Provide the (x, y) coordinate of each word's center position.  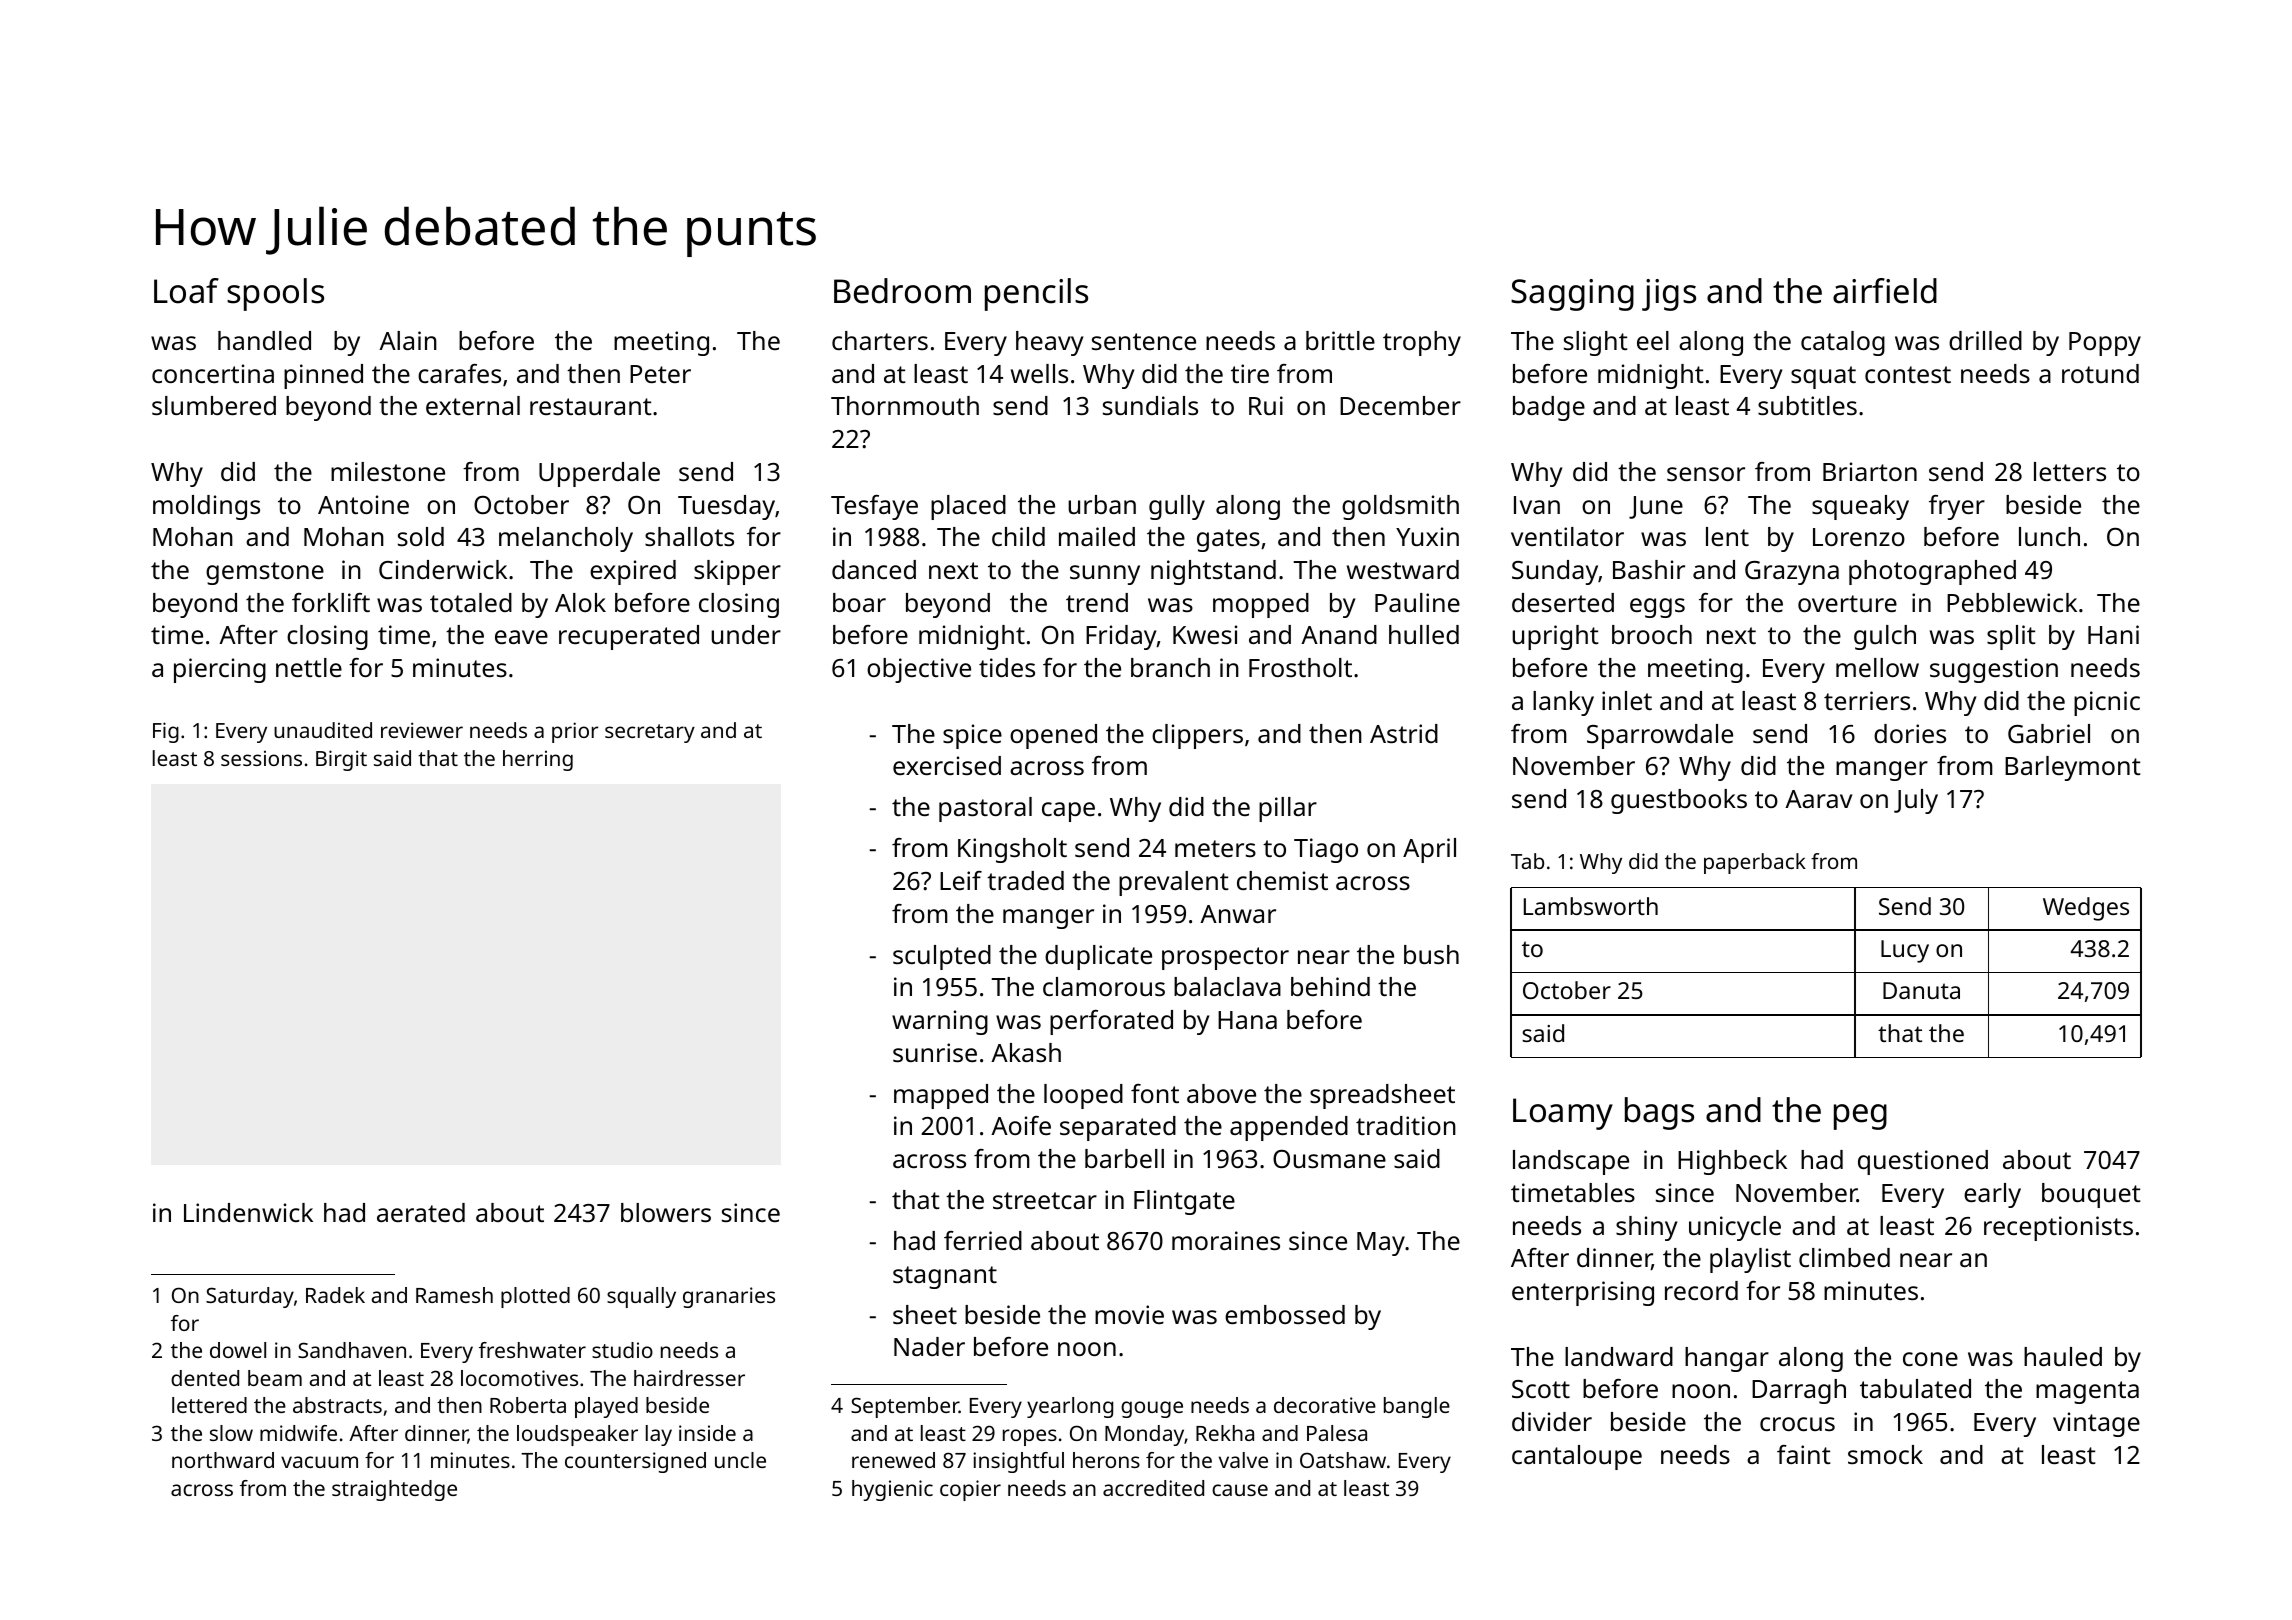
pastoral (985, 809)
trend (1097, 602)
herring (538, 760)
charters (880, 340)
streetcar (1045, 1200)
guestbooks (1679, 801)
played (606, 1407)
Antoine (363, 504)
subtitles (1807, 405)
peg (1860, 1117)
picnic (2107, 703)
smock (1885, 1454)
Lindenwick (248, 1212)
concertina (213, 373)
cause (1240, 1490)
